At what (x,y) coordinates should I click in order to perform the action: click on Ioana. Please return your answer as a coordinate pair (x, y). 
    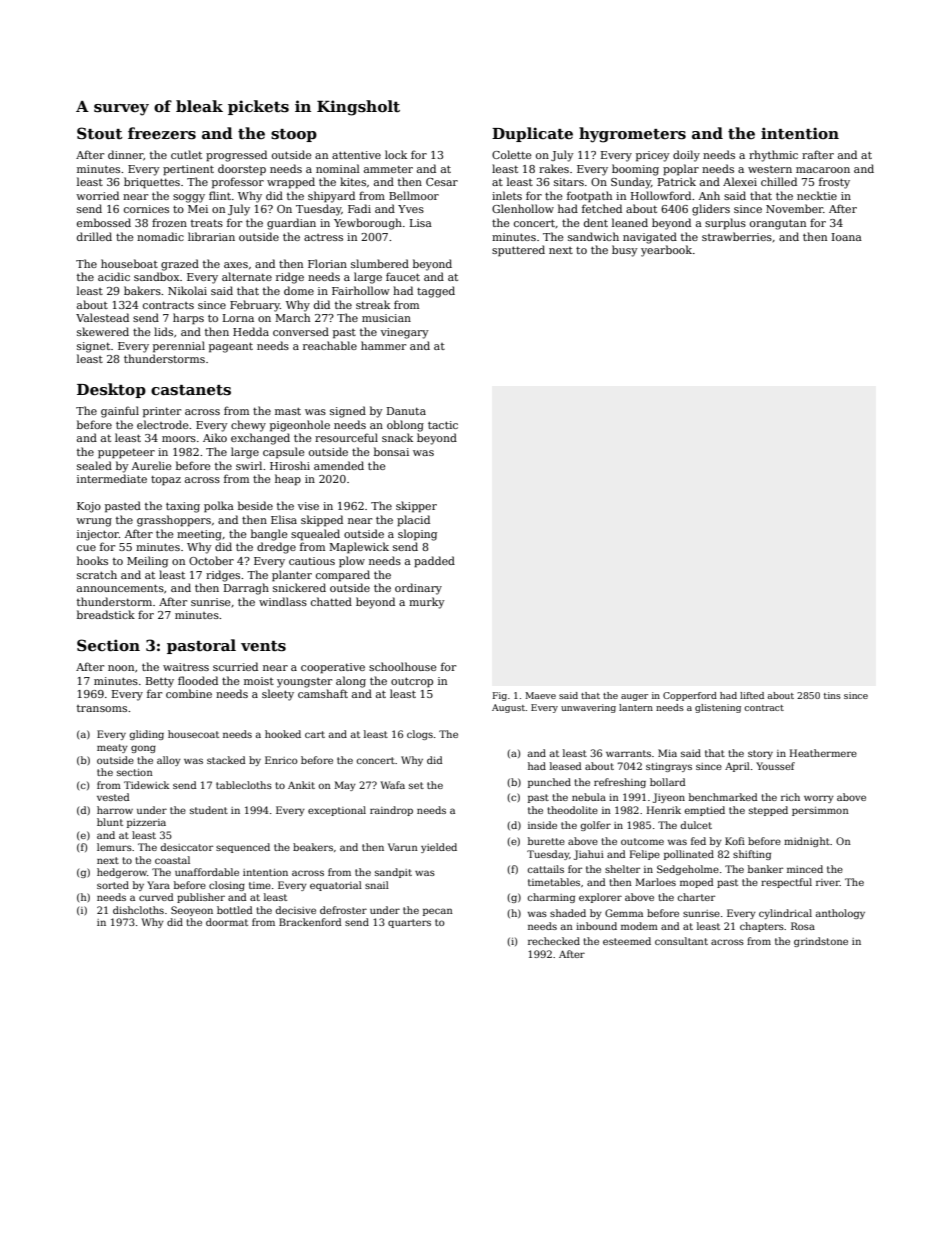
    Looking at the image, I should click on (847, 237).
